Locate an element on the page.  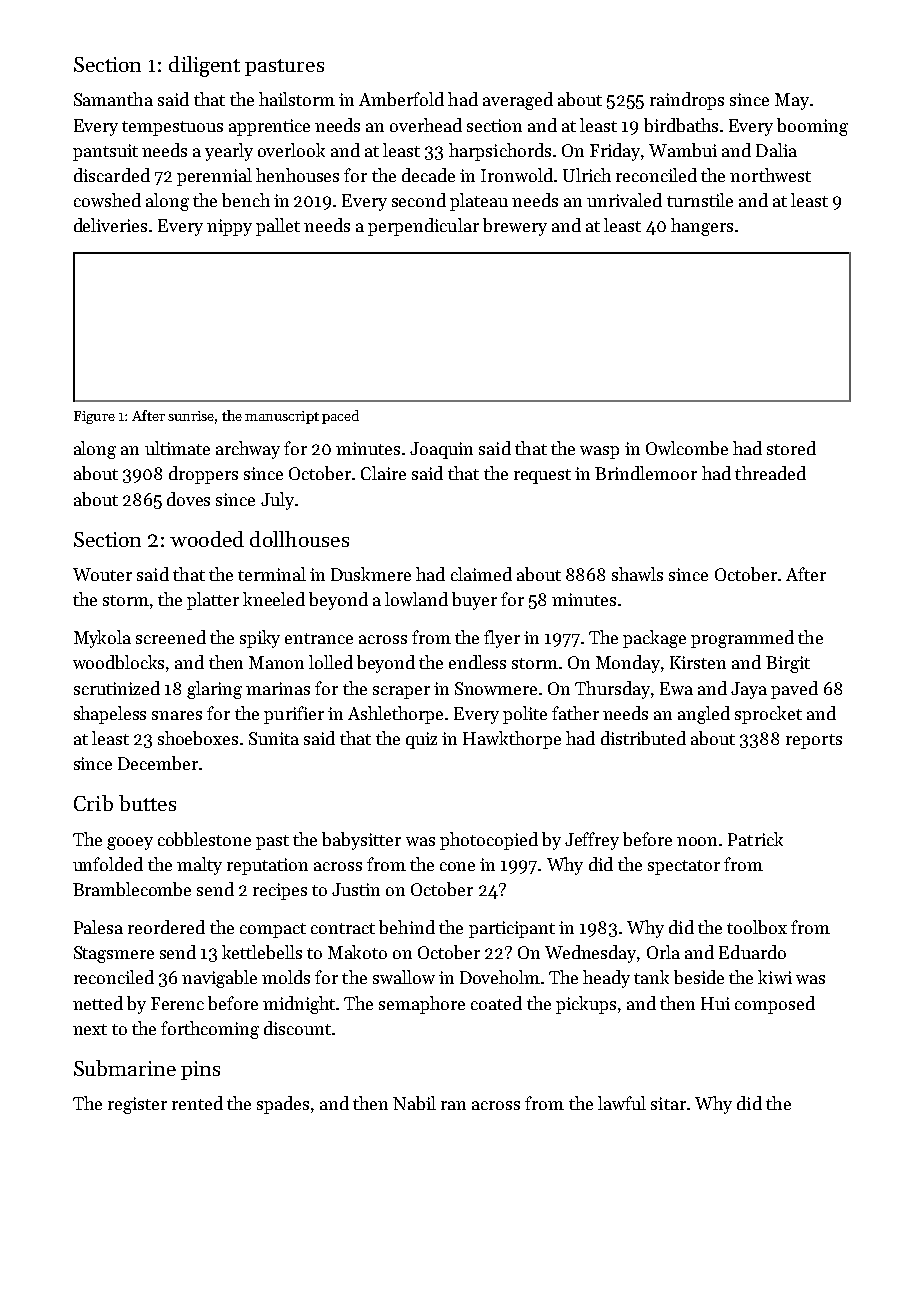
noon is located at coordinates (697, 841).
